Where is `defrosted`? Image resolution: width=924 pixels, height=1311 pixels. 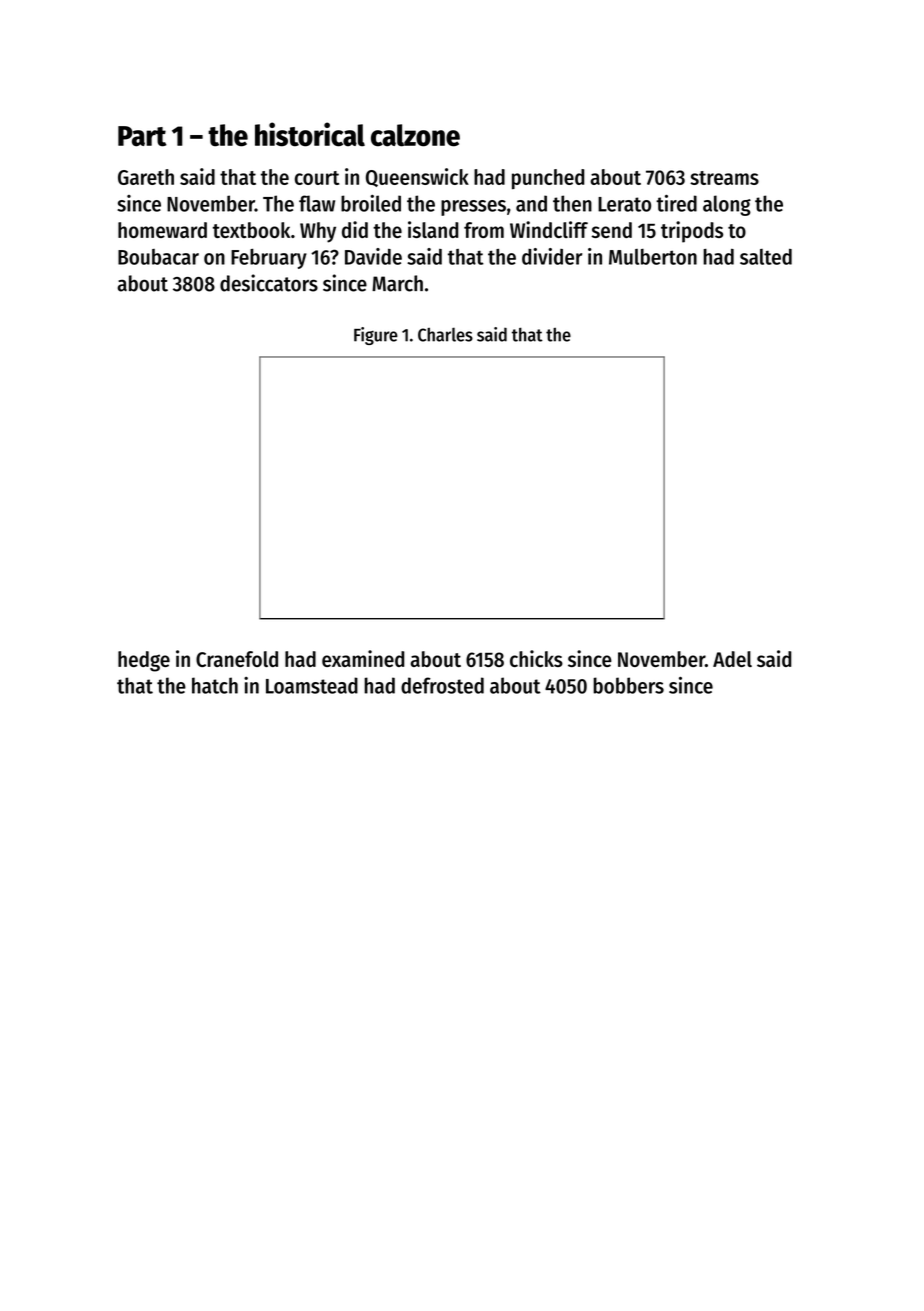
defrosted is located at coordinates (442, 685).
